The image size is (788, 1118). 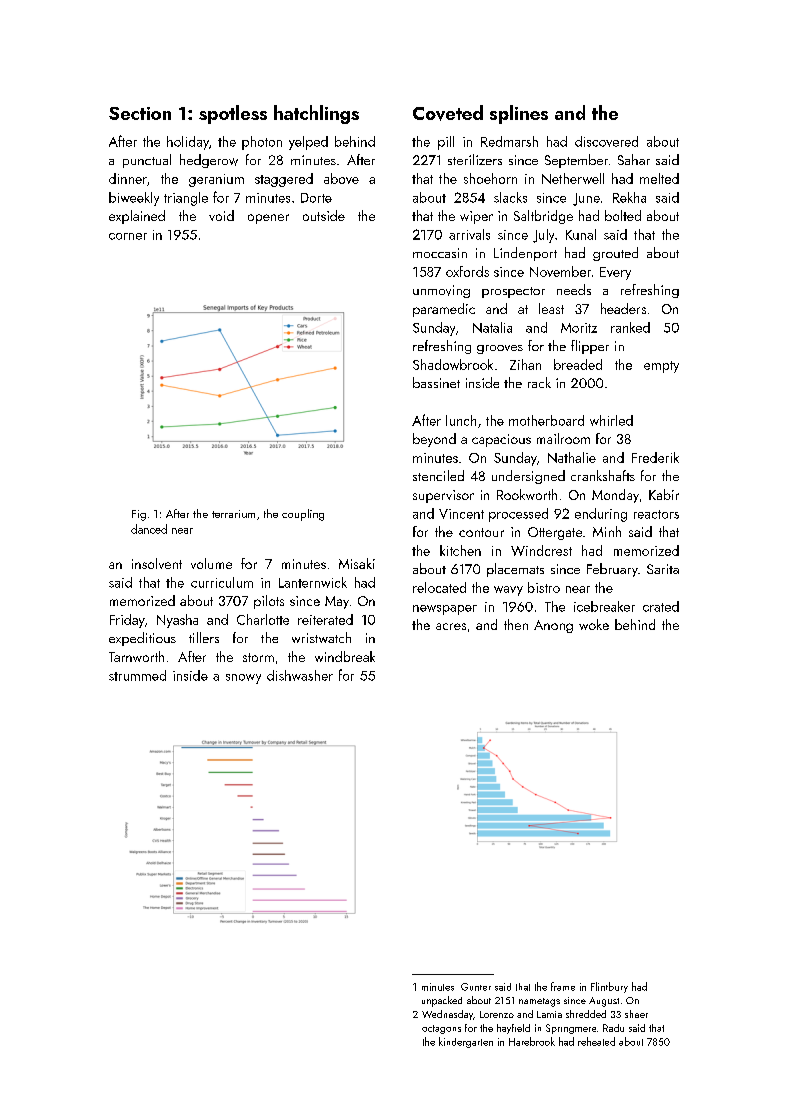 I want to click on stenciled, so click(x=438, y=475).
